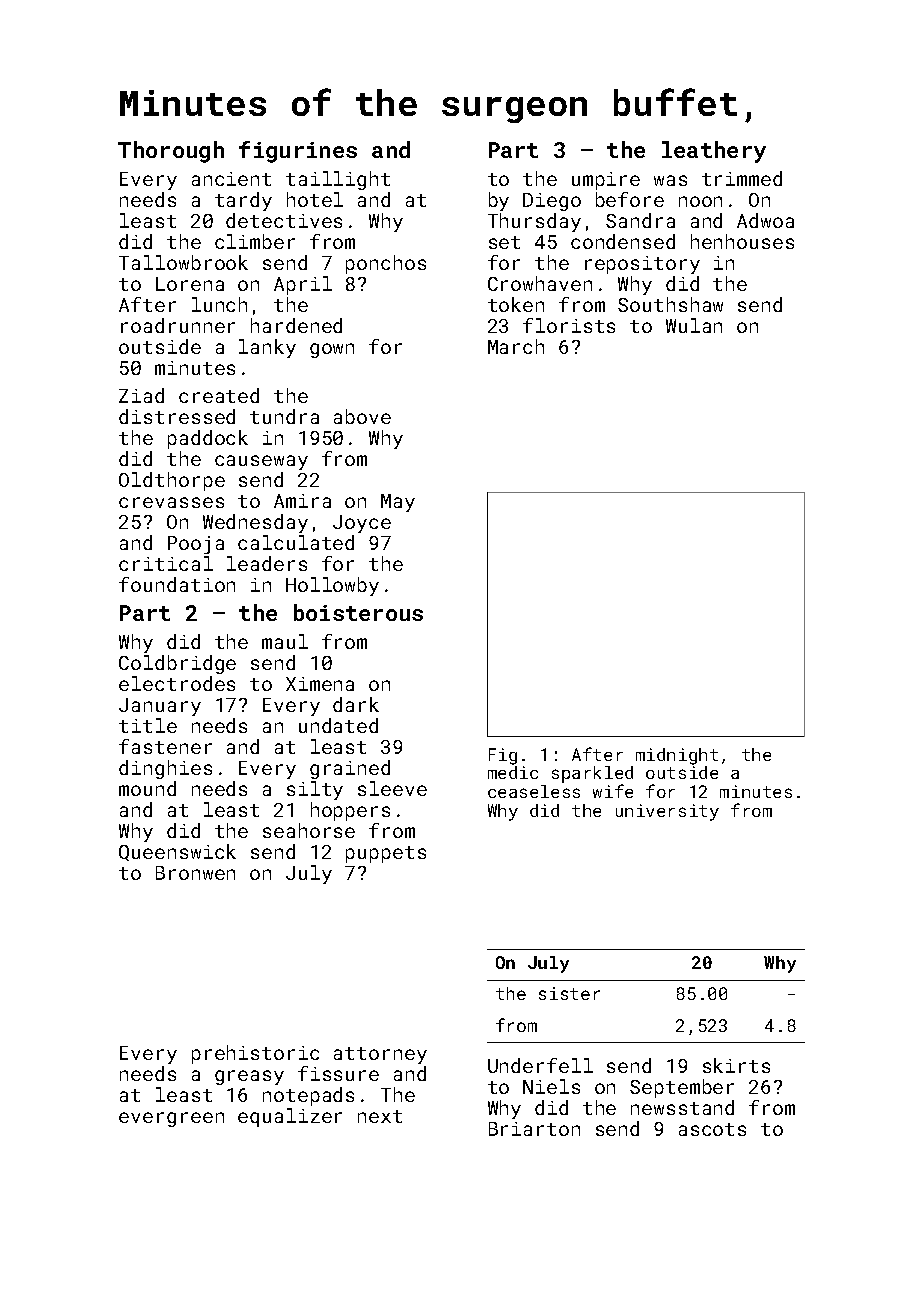 The height and width of the document is (1311, 924). What do you see at coordinates (380, 1055) in the document?
I see `attorney` at bounding box center [380, 1055].
